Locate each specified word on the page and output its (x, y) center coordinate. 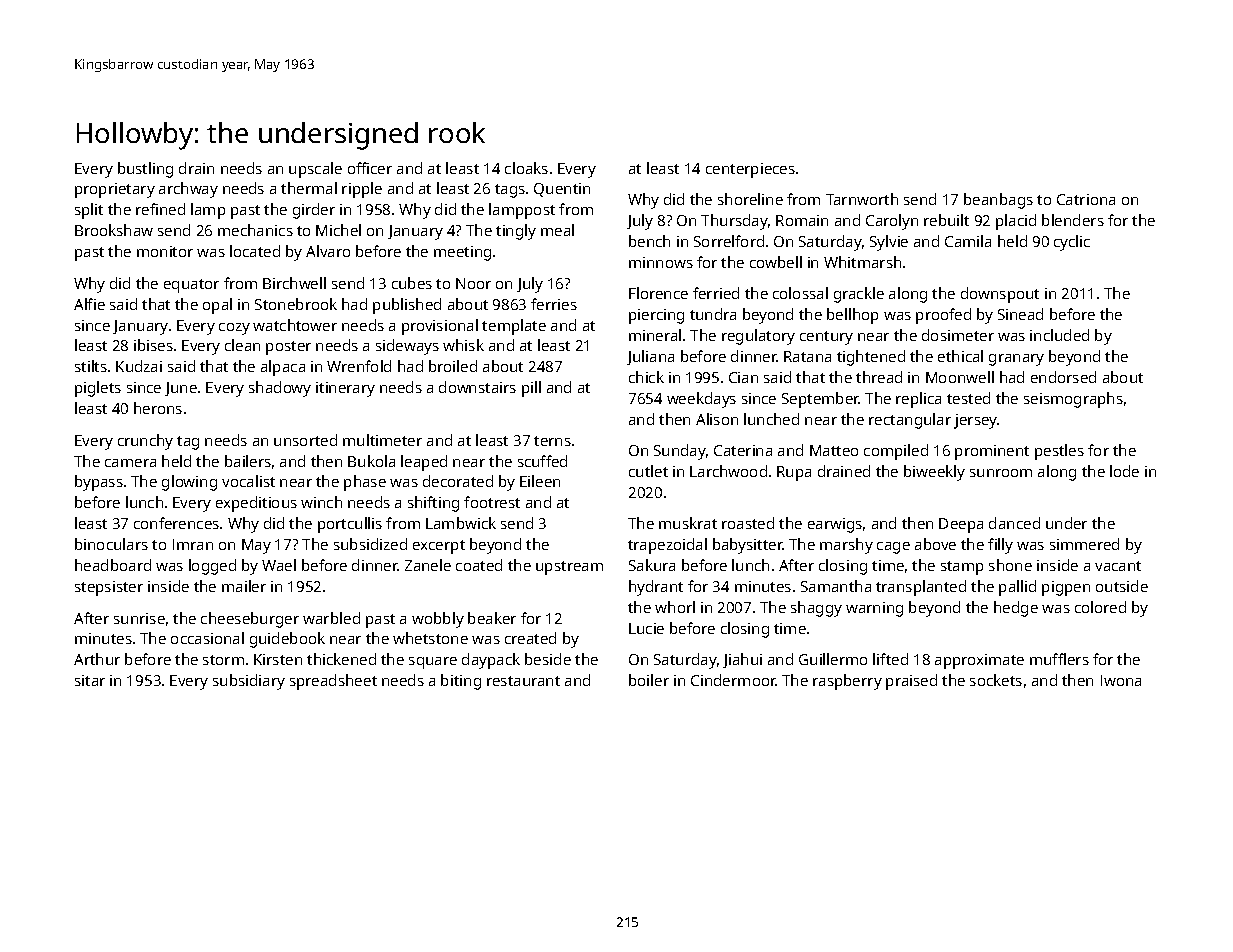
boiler (649, 680)
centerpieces (750, 170)
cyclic (1072, 243)
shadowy (280, 389)
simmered (1084, 544)
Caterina (743, 450)
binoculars (111, 544)
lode (1124, 471)
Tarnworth (862, 199)
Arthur (97, 659)
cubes (412, 283)
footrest (492, 502)
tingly (516, 232)
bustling (145, 170)
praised (911, 682)
